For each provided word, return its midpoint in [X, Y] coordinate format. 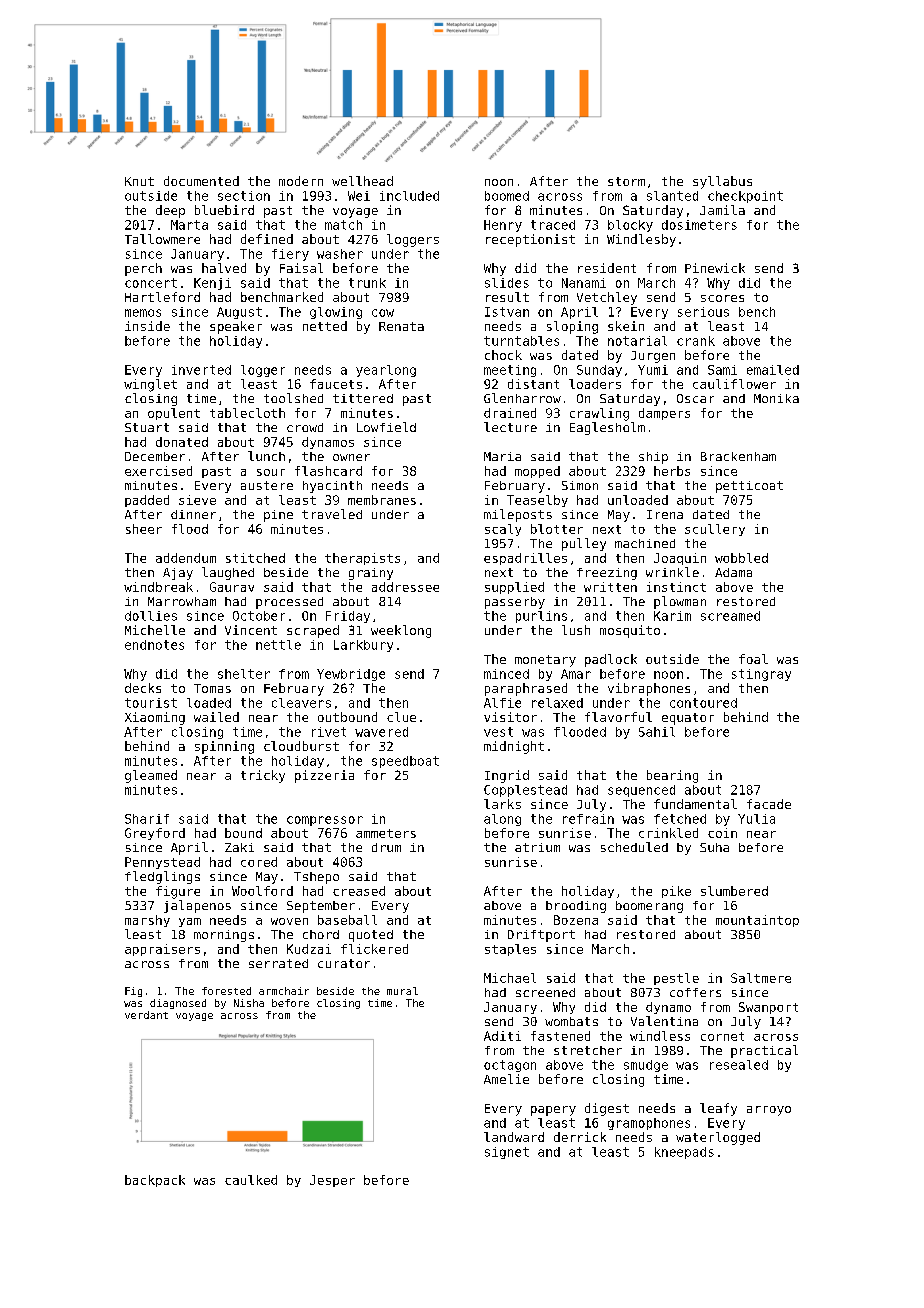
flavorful [618, 717]
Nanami [584, 283]
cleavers [301, 703]
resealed [739, 1065]
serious [703, 312]
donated [182, 442]
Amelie [506, 1079]
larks [502, 804]
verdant [146, 1015]
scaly [503, 530]
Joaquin [680, 559]
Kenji [212, 284]
